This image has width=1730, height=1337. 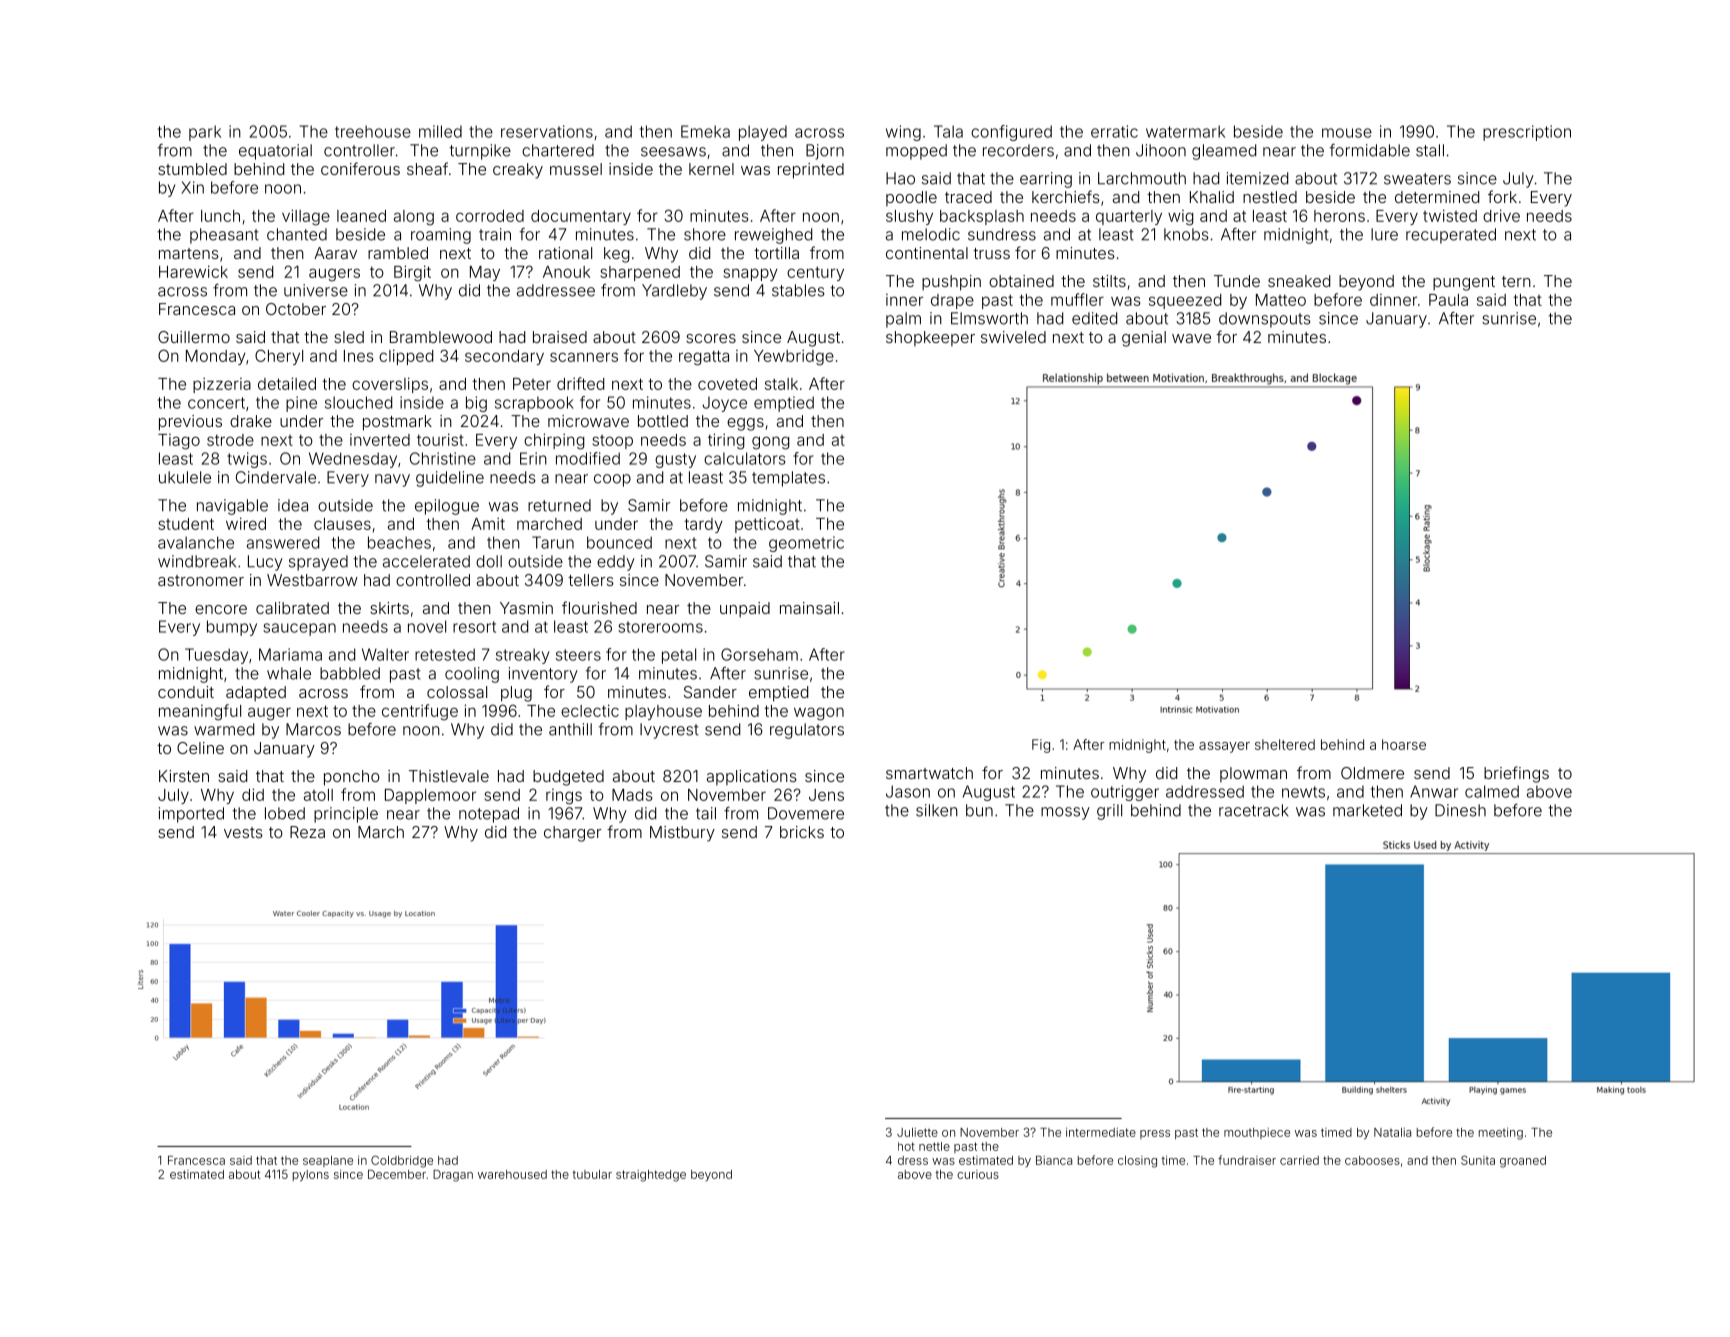 What do you see at coordinates (937, 810) in the image?
I see `silken` at bounding box center [937, 810].
